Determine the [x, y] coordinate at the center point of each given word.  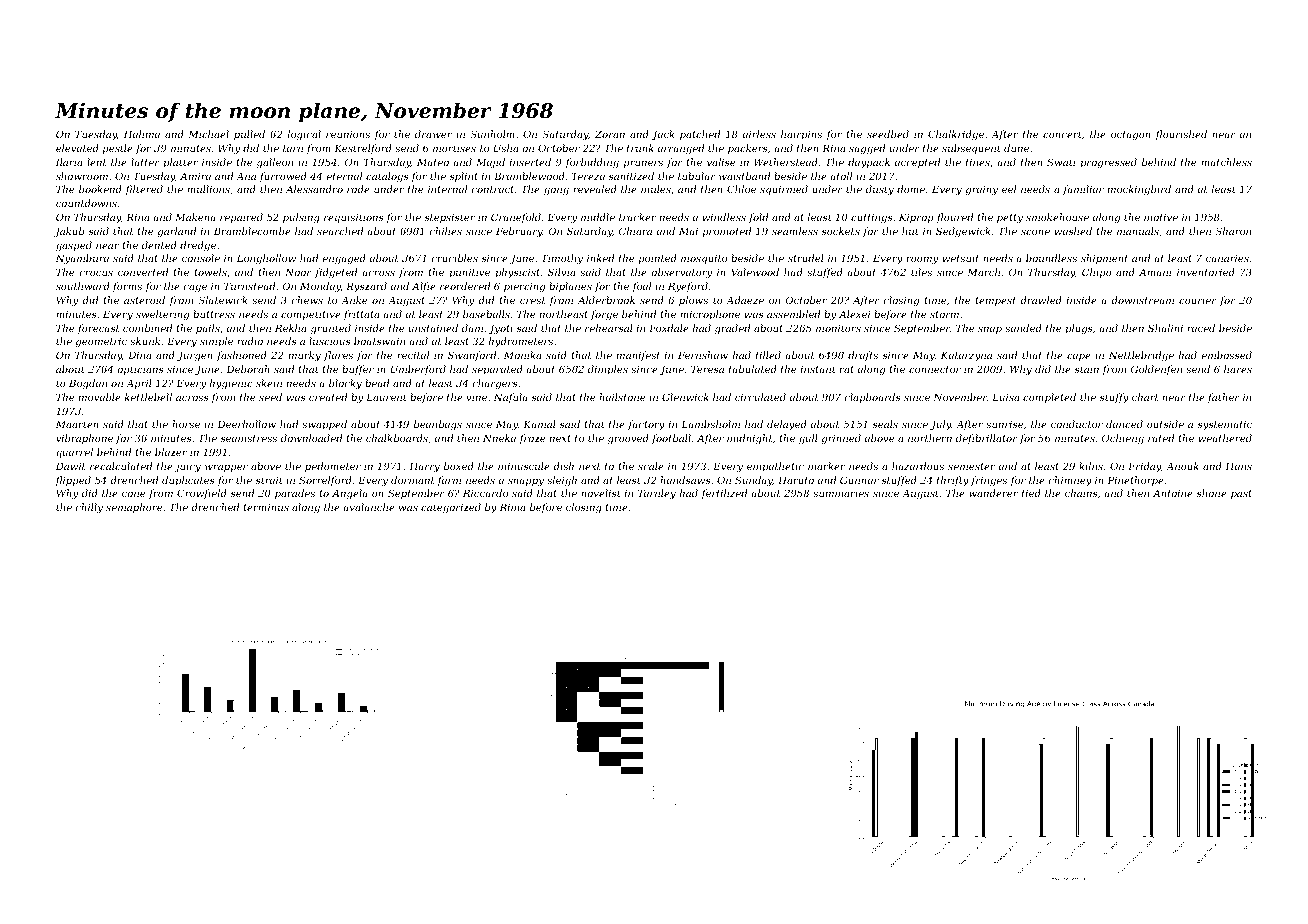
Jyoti [500, 329]
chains [1081, 493]
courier [1198, 300]
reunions [348, 134]
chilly [89, 508]
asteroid [144, 300]
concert [1062, 134]
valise [721, 162]
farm [449, 481]
